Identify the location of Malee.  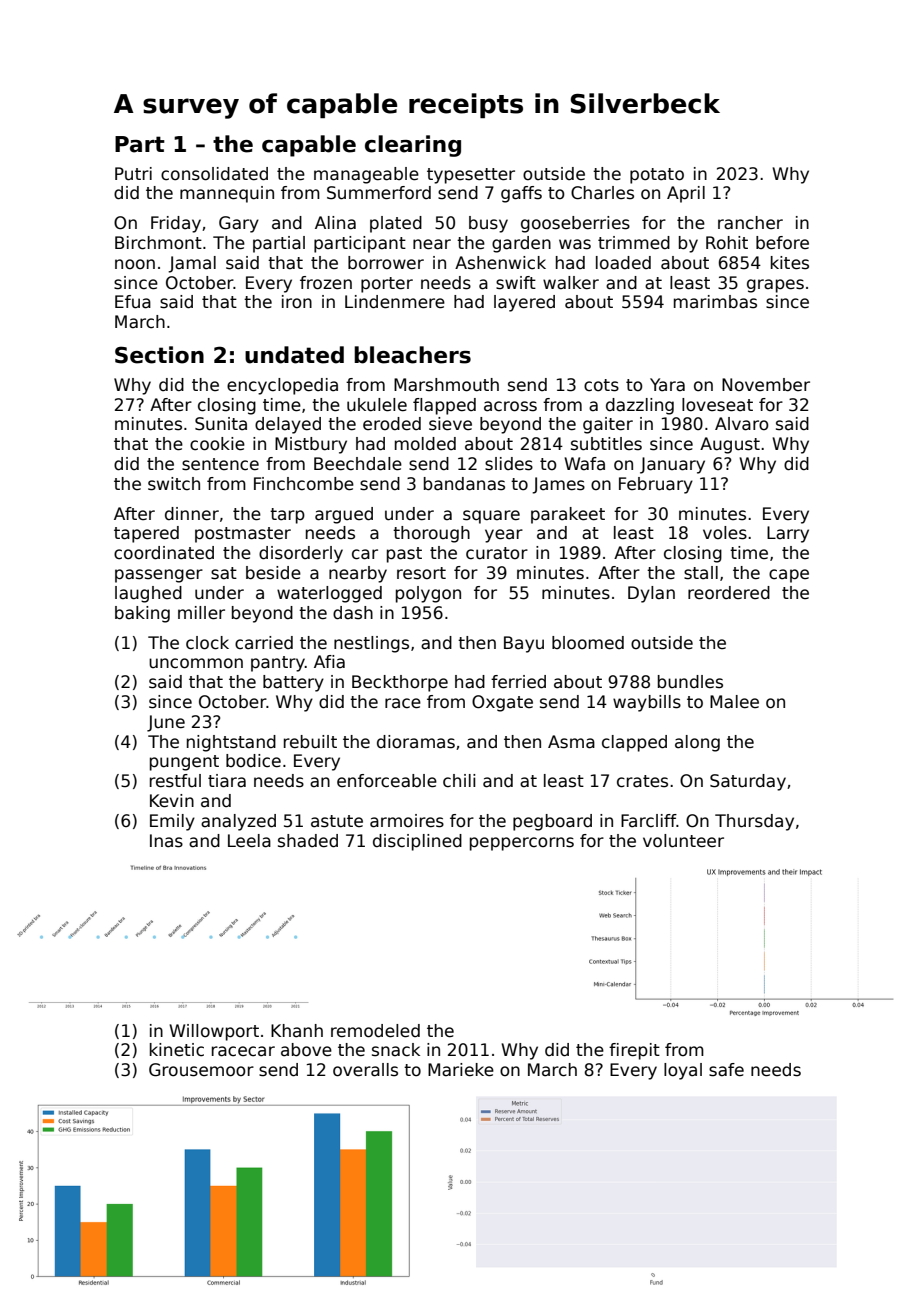
(734, 702).
